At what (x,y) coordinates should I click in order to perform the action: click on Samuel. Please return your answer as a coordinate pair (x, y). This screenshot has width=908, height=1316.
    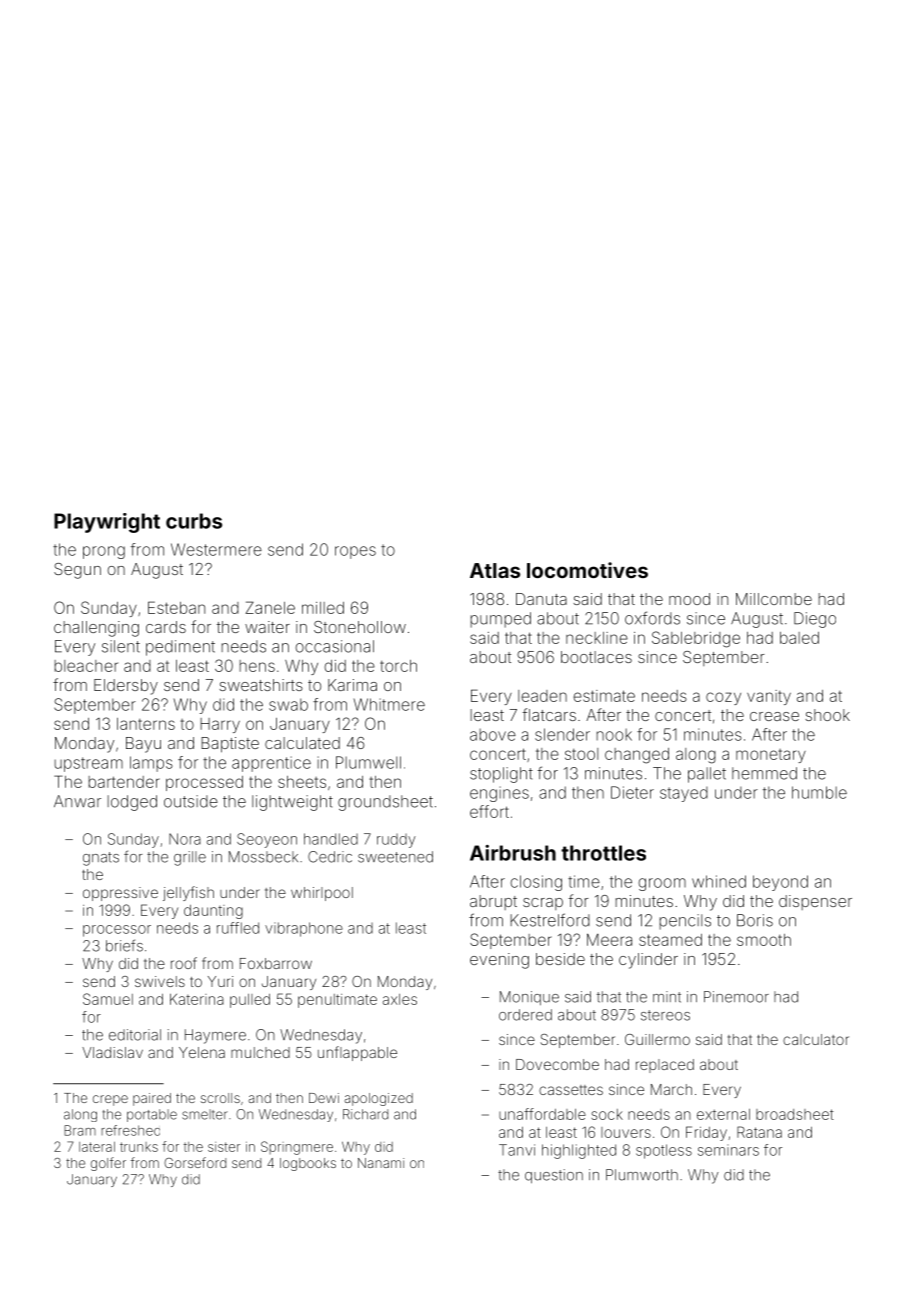
    Looking at the image, I should click on (108, 999).
